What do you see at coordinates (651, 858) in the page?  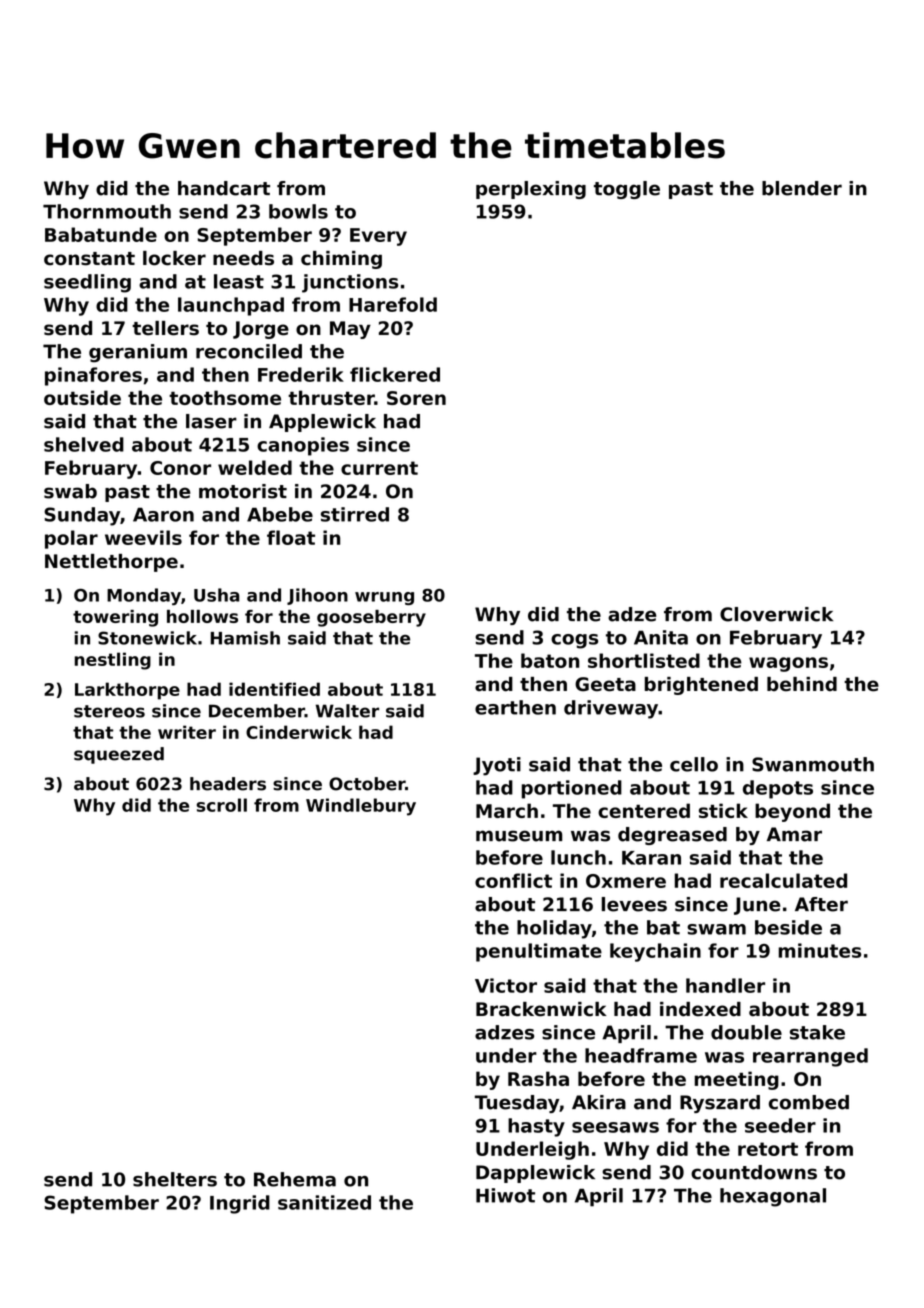 I see `Karan` at bounding box center [651, 858].
